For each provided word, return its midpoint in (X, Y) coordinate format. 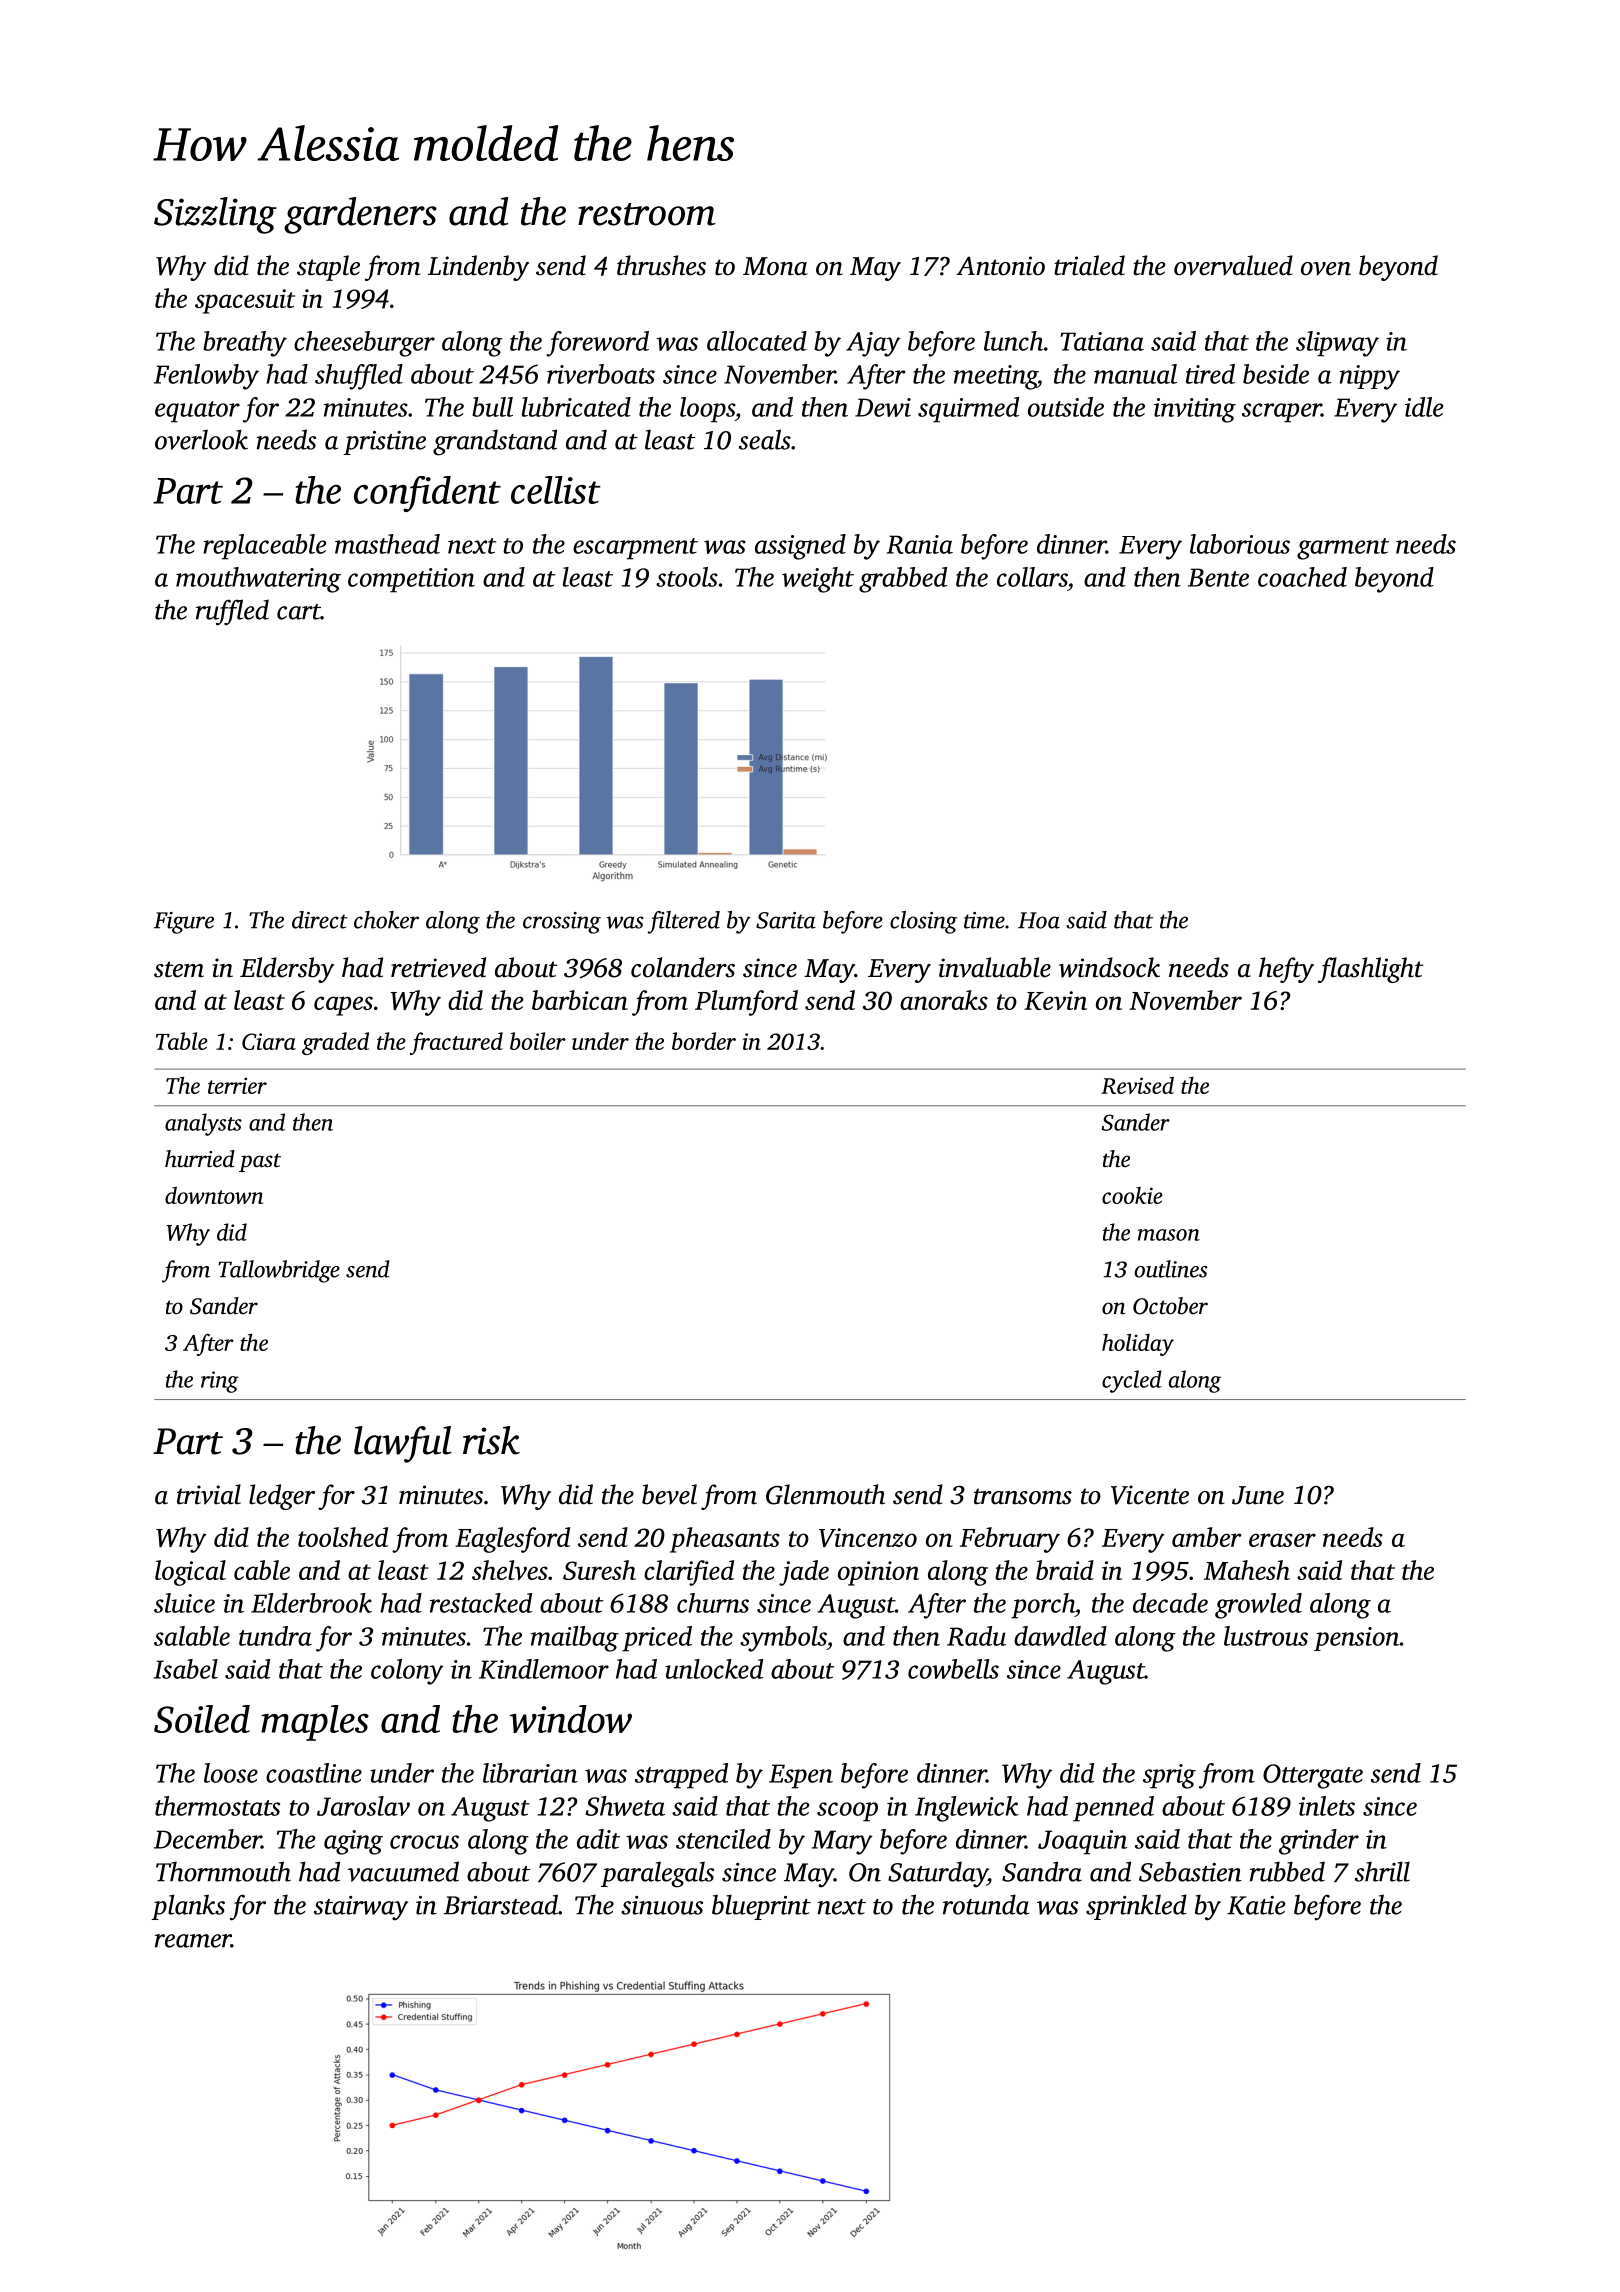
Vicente (1150, 1495)
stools (687, 577)
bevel (669, 1494)
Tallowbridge (279, 1271)
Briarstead (501, 1904)
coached (1302, 577)
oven (1326, 269)
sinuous (662, 1905)
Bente (1218, 577)
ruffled (232, 612)
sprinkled (1136, 1907)
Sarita (786, 920)
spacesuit (245, 301)
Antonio (1000, 266)
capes (343, 1006)
